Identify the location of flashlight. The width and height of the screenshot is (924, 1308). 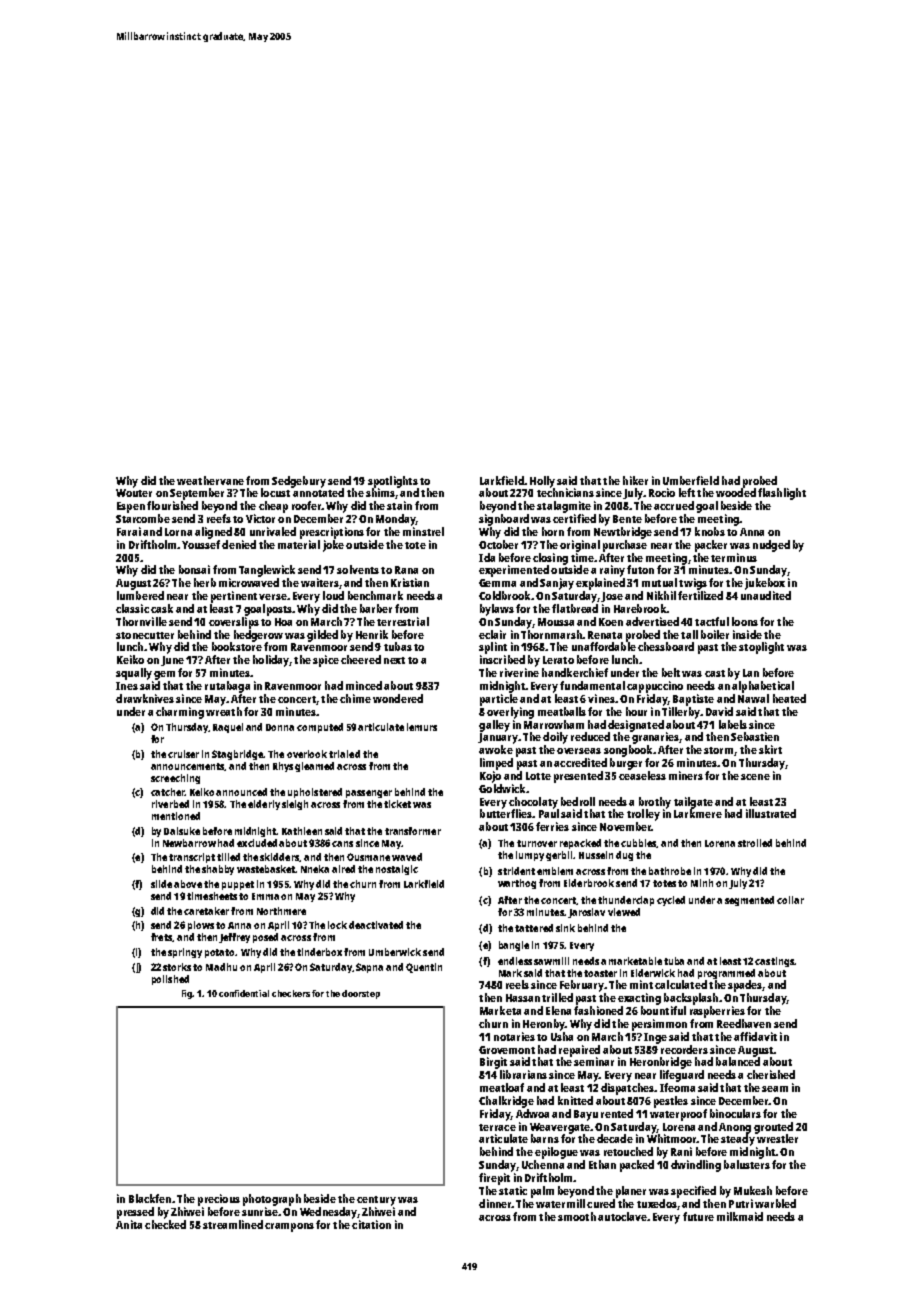
(782, 494).
